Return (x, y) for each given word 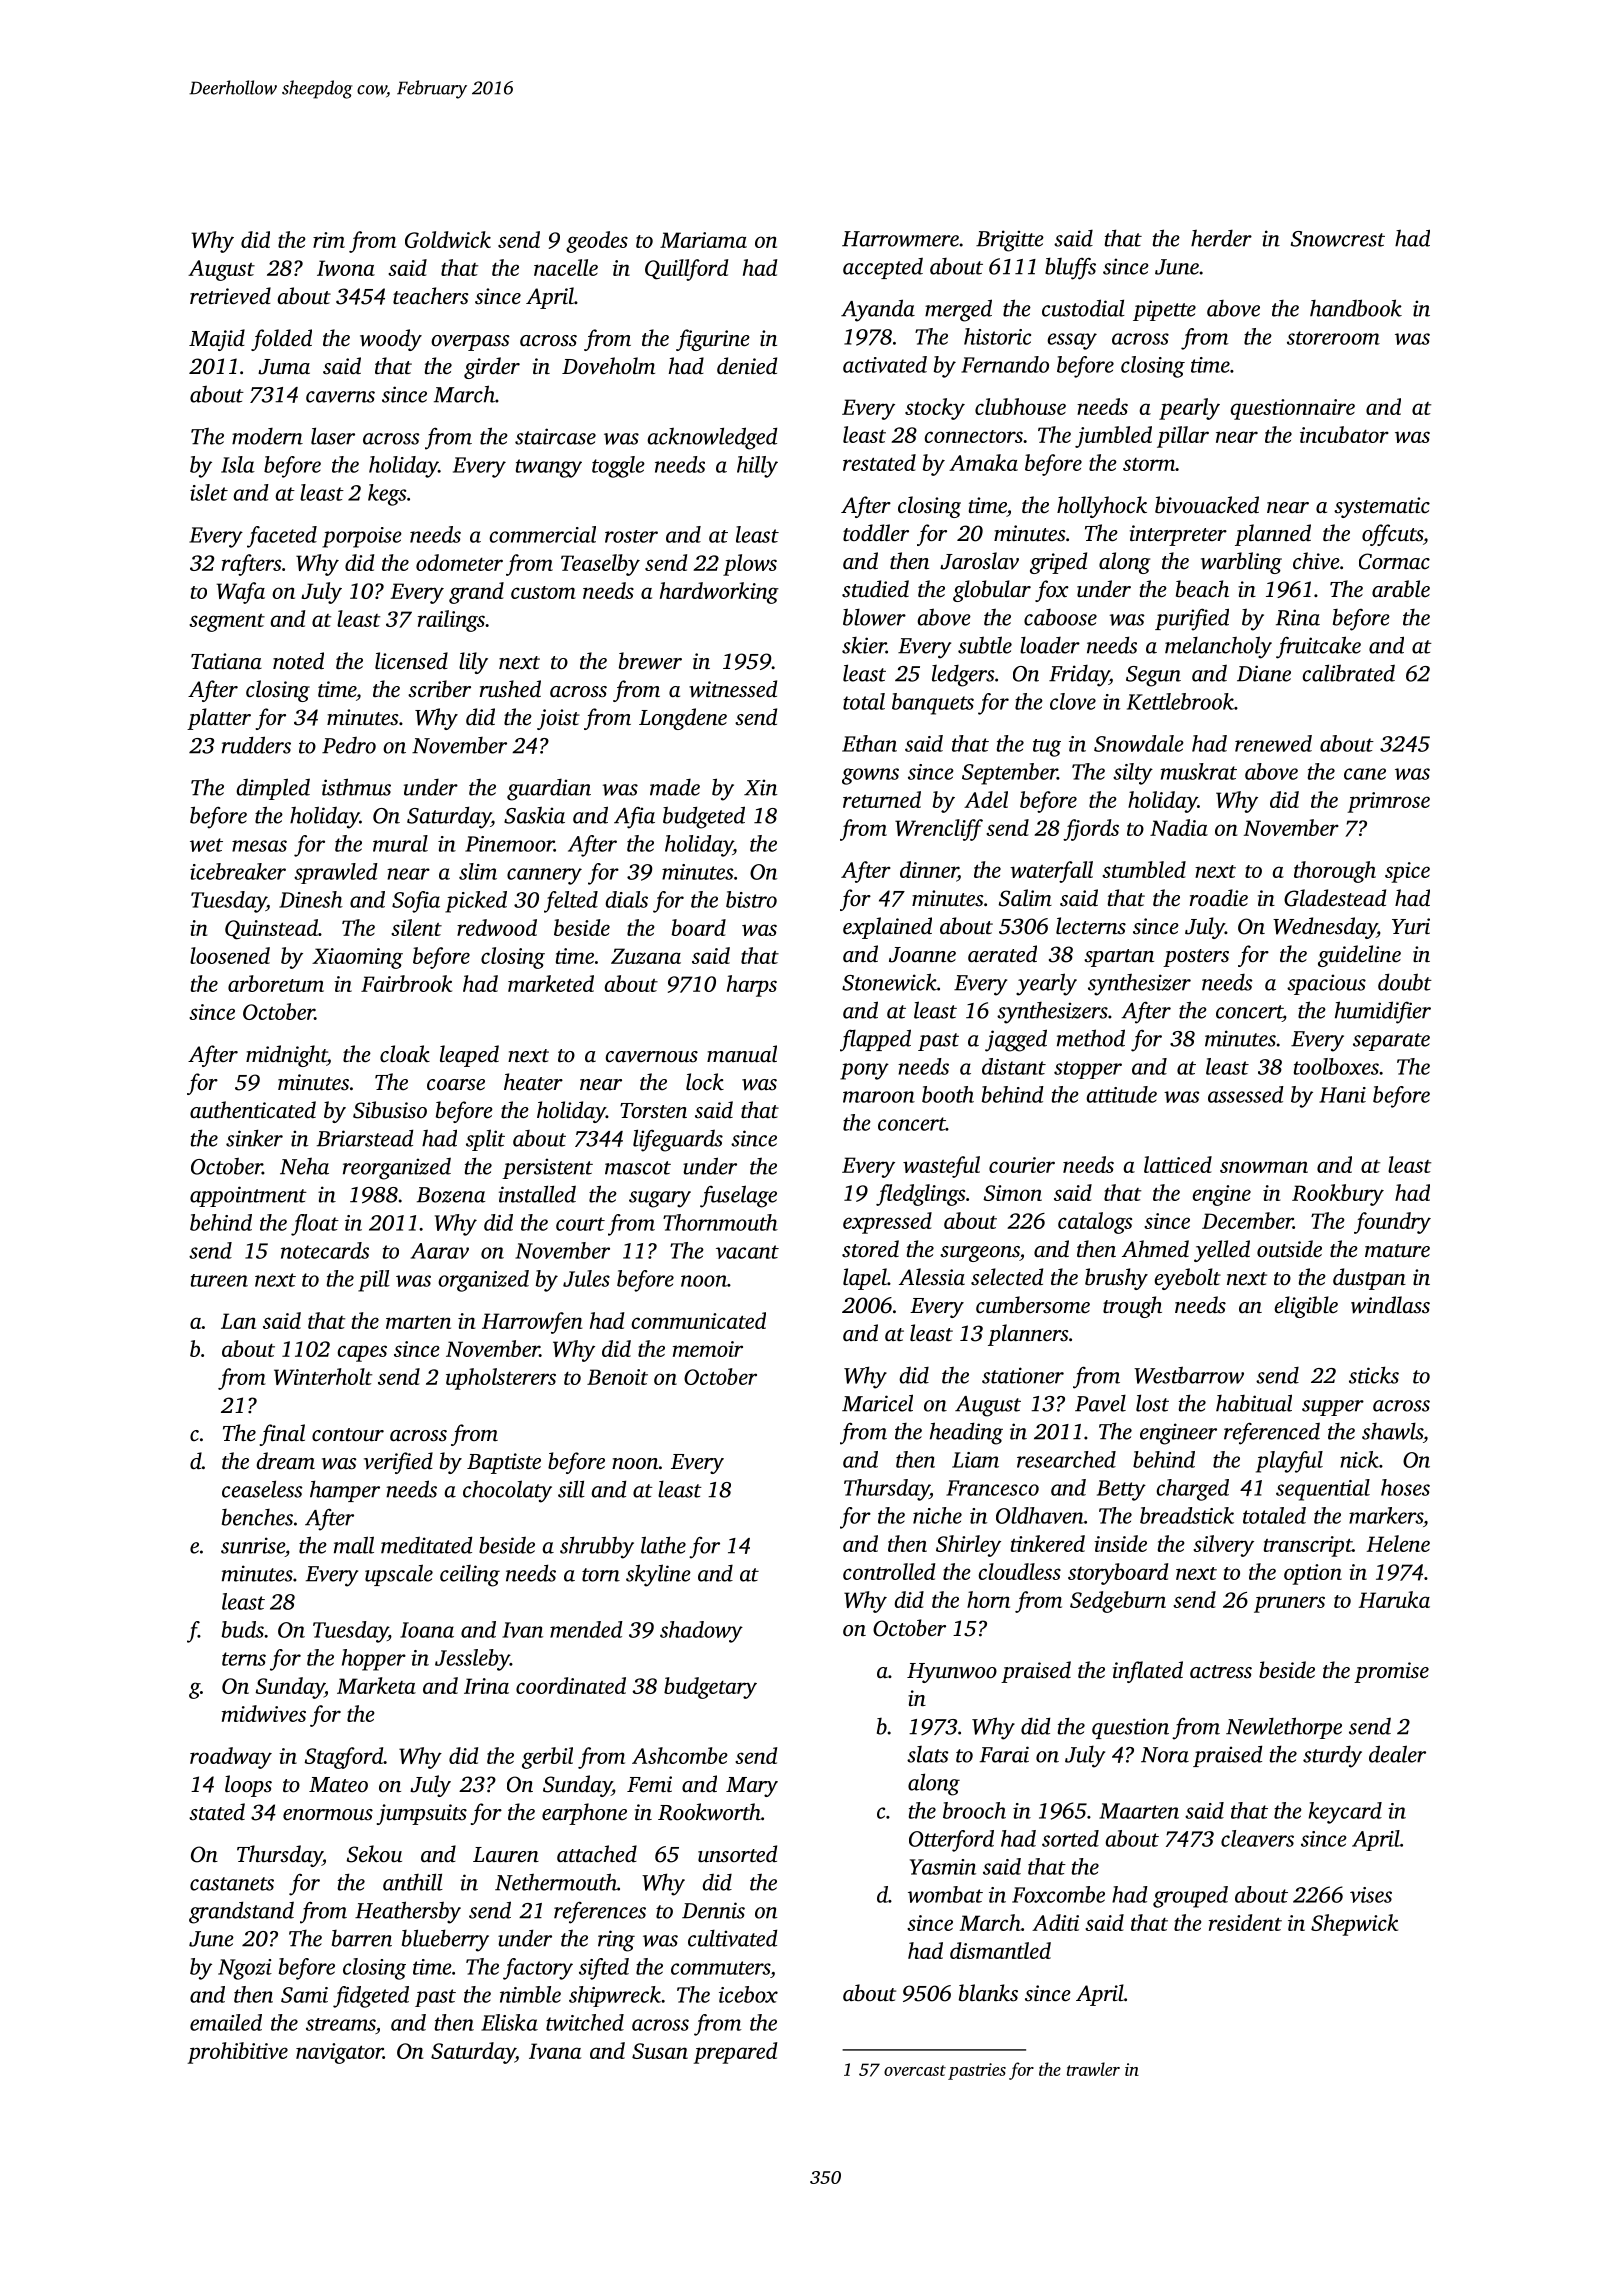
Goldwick (448, 239)
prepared (735, 2053)
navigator (339, 2053)
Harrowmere (900, 239)
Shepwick (1354, 1925)
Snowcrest (1338, 239)
